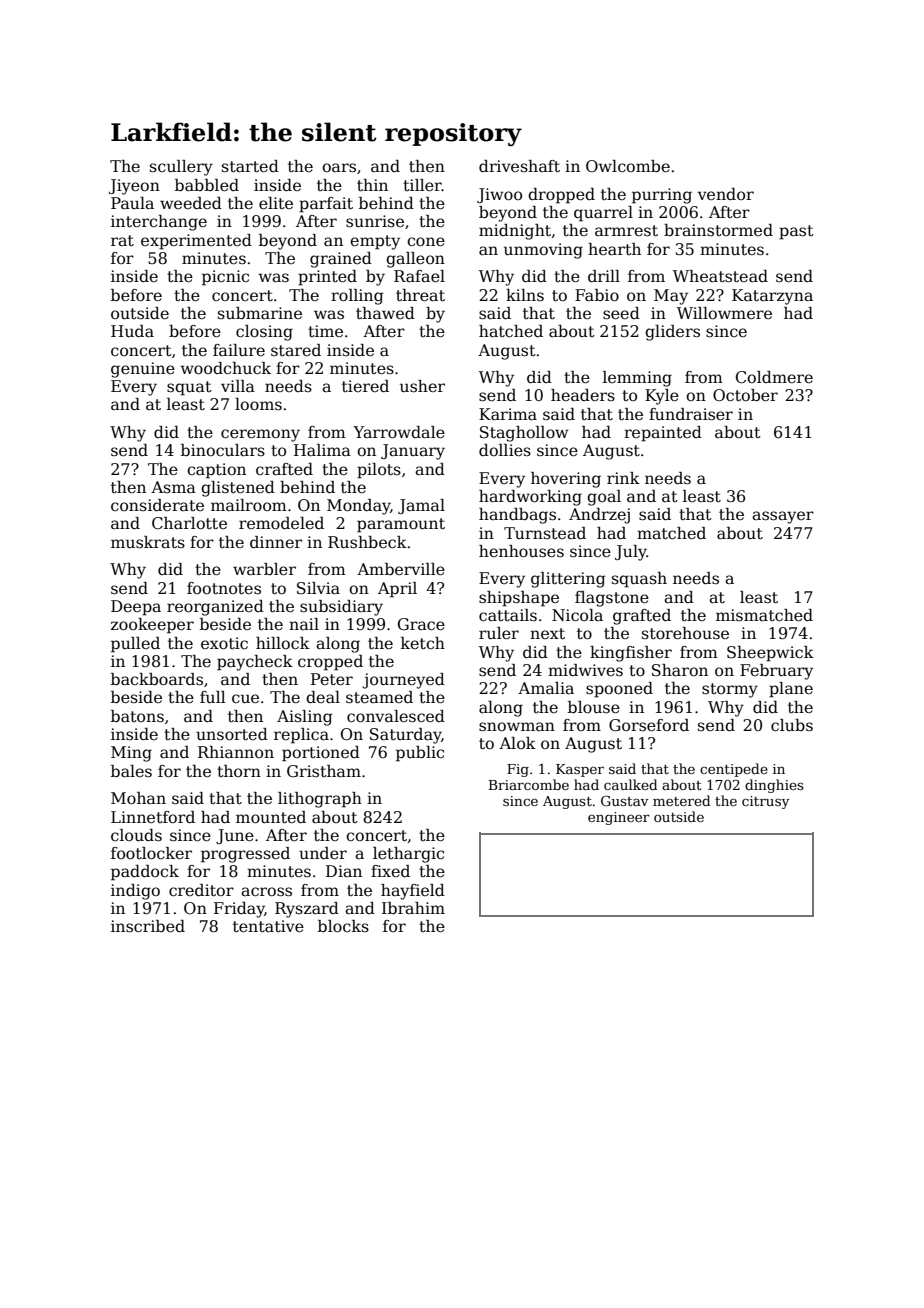  Describe the element at coordinates (599, 516) in the screenshot. I see `Andrzej` at that location.
